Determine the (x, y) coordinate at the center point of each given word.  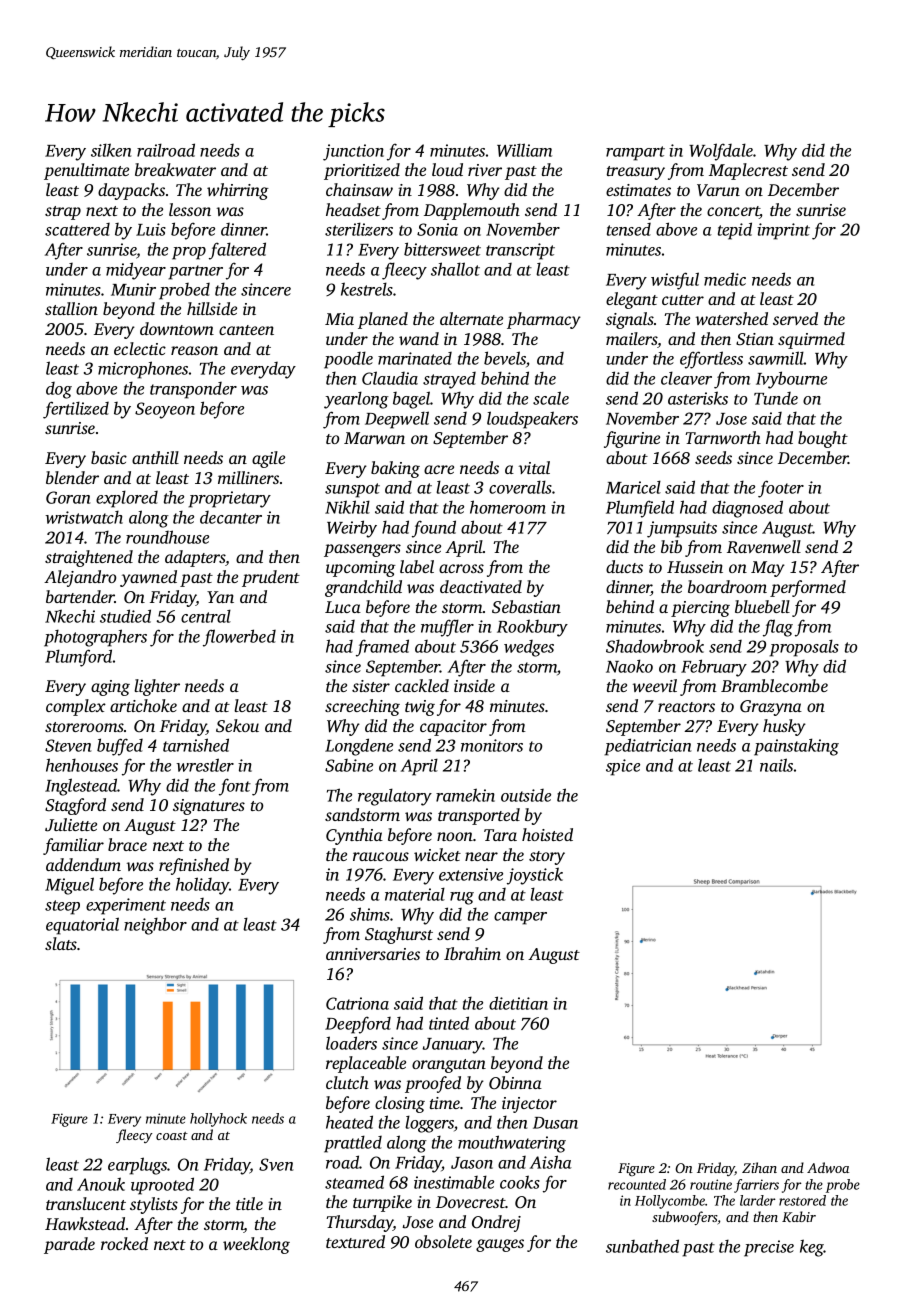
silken (111, 150)
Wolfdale (721, 152)
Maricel (633, 487)
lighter (157, 687)
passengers (362, 550)
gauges (500, 1245)
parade (69, 1245)
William (524, 150)
